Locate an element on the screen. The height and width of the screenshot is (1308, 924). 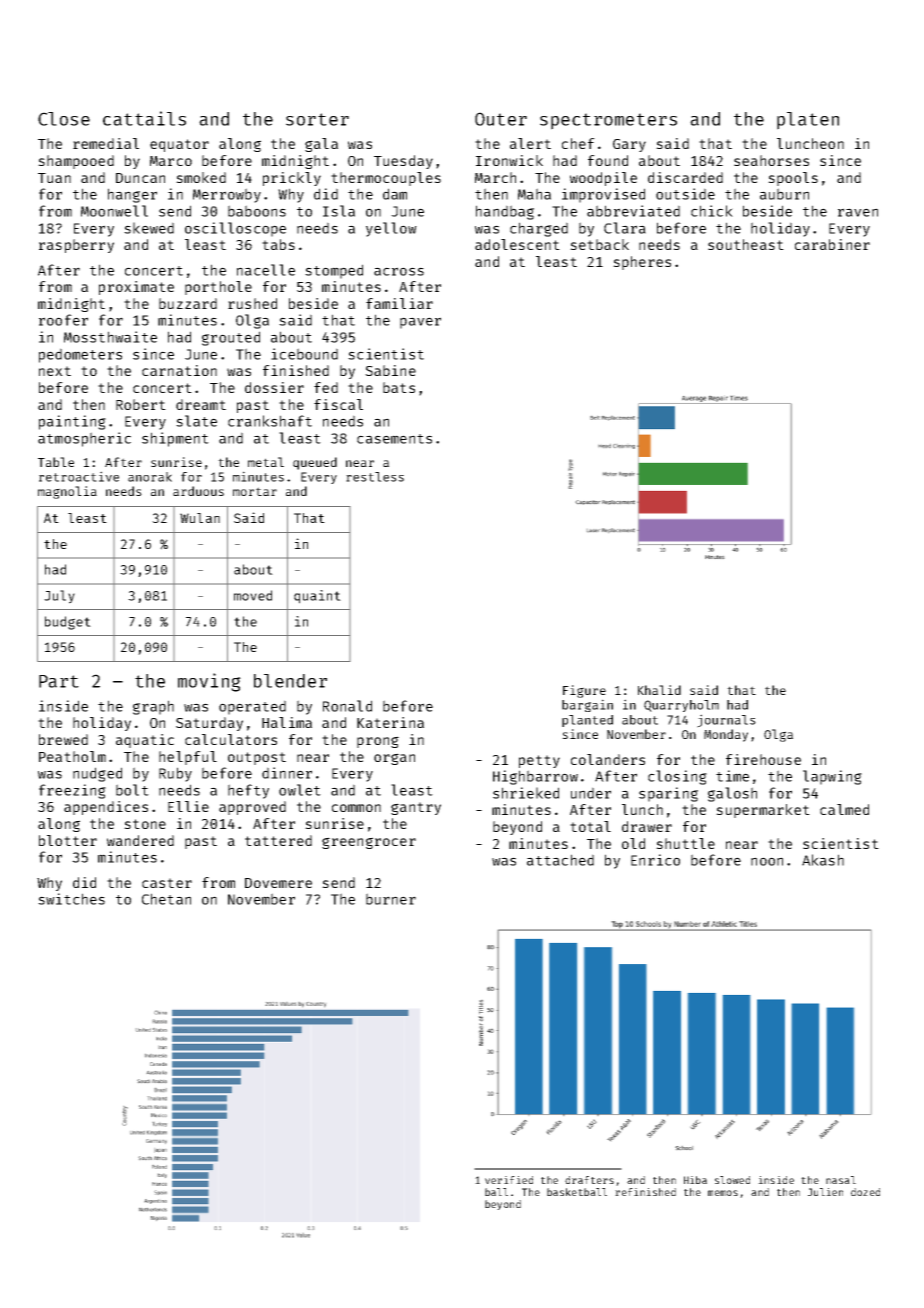
thermocouples is located at coordinates (386, 179).
